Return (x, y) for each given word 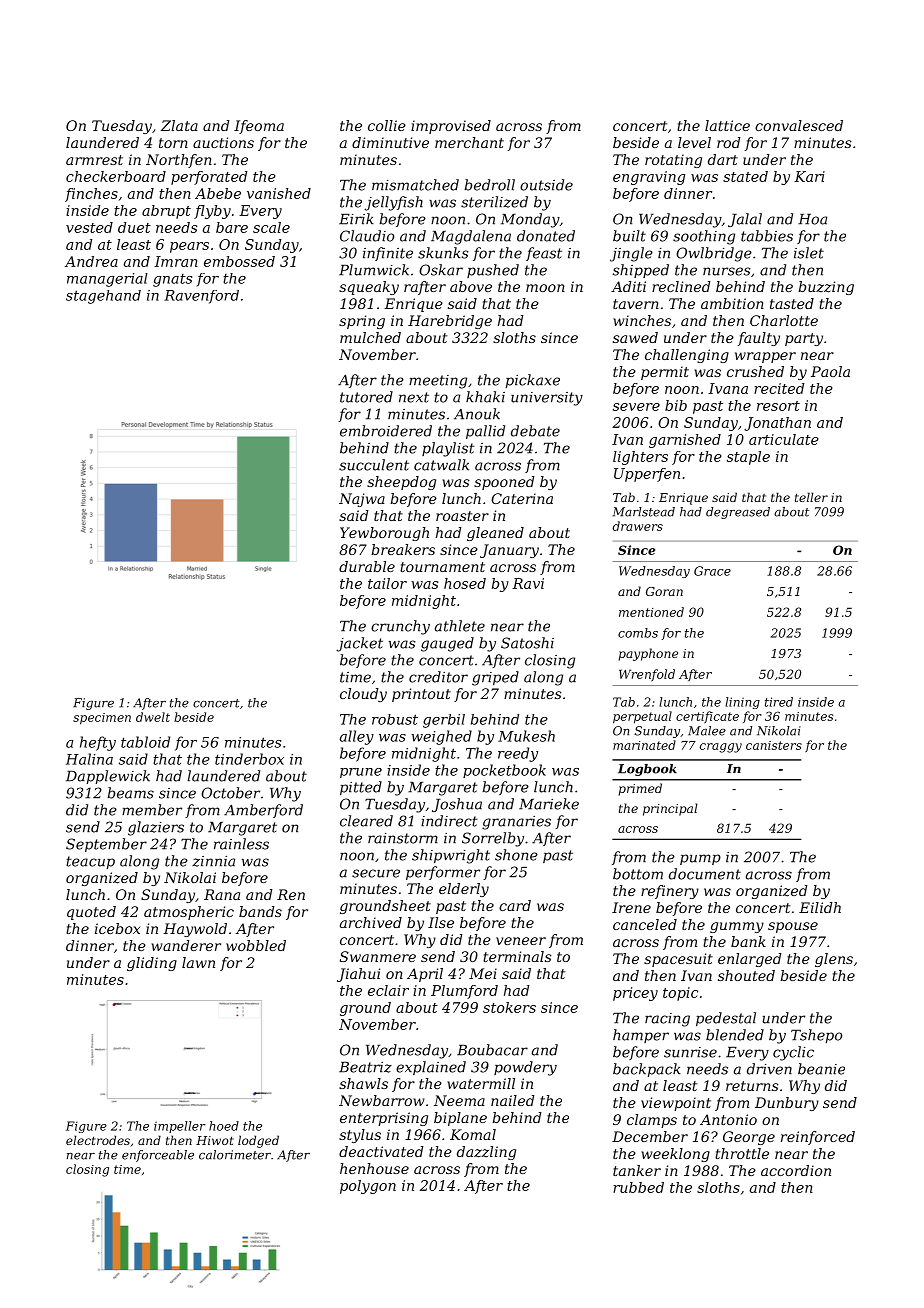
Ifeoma (259, 127)
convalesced (799, 125)
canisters (774, 745)
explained (431, 1068)
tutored (366, 397)
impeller (180, 1127)
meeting (438, 382)
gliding (152, 964)
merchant (469, 142)
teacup (90, 862)
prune (361, 773)
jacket (359, 644)
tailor (387, 583)
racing (667, 1020)
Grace (712, 571)
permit (665, 373)
